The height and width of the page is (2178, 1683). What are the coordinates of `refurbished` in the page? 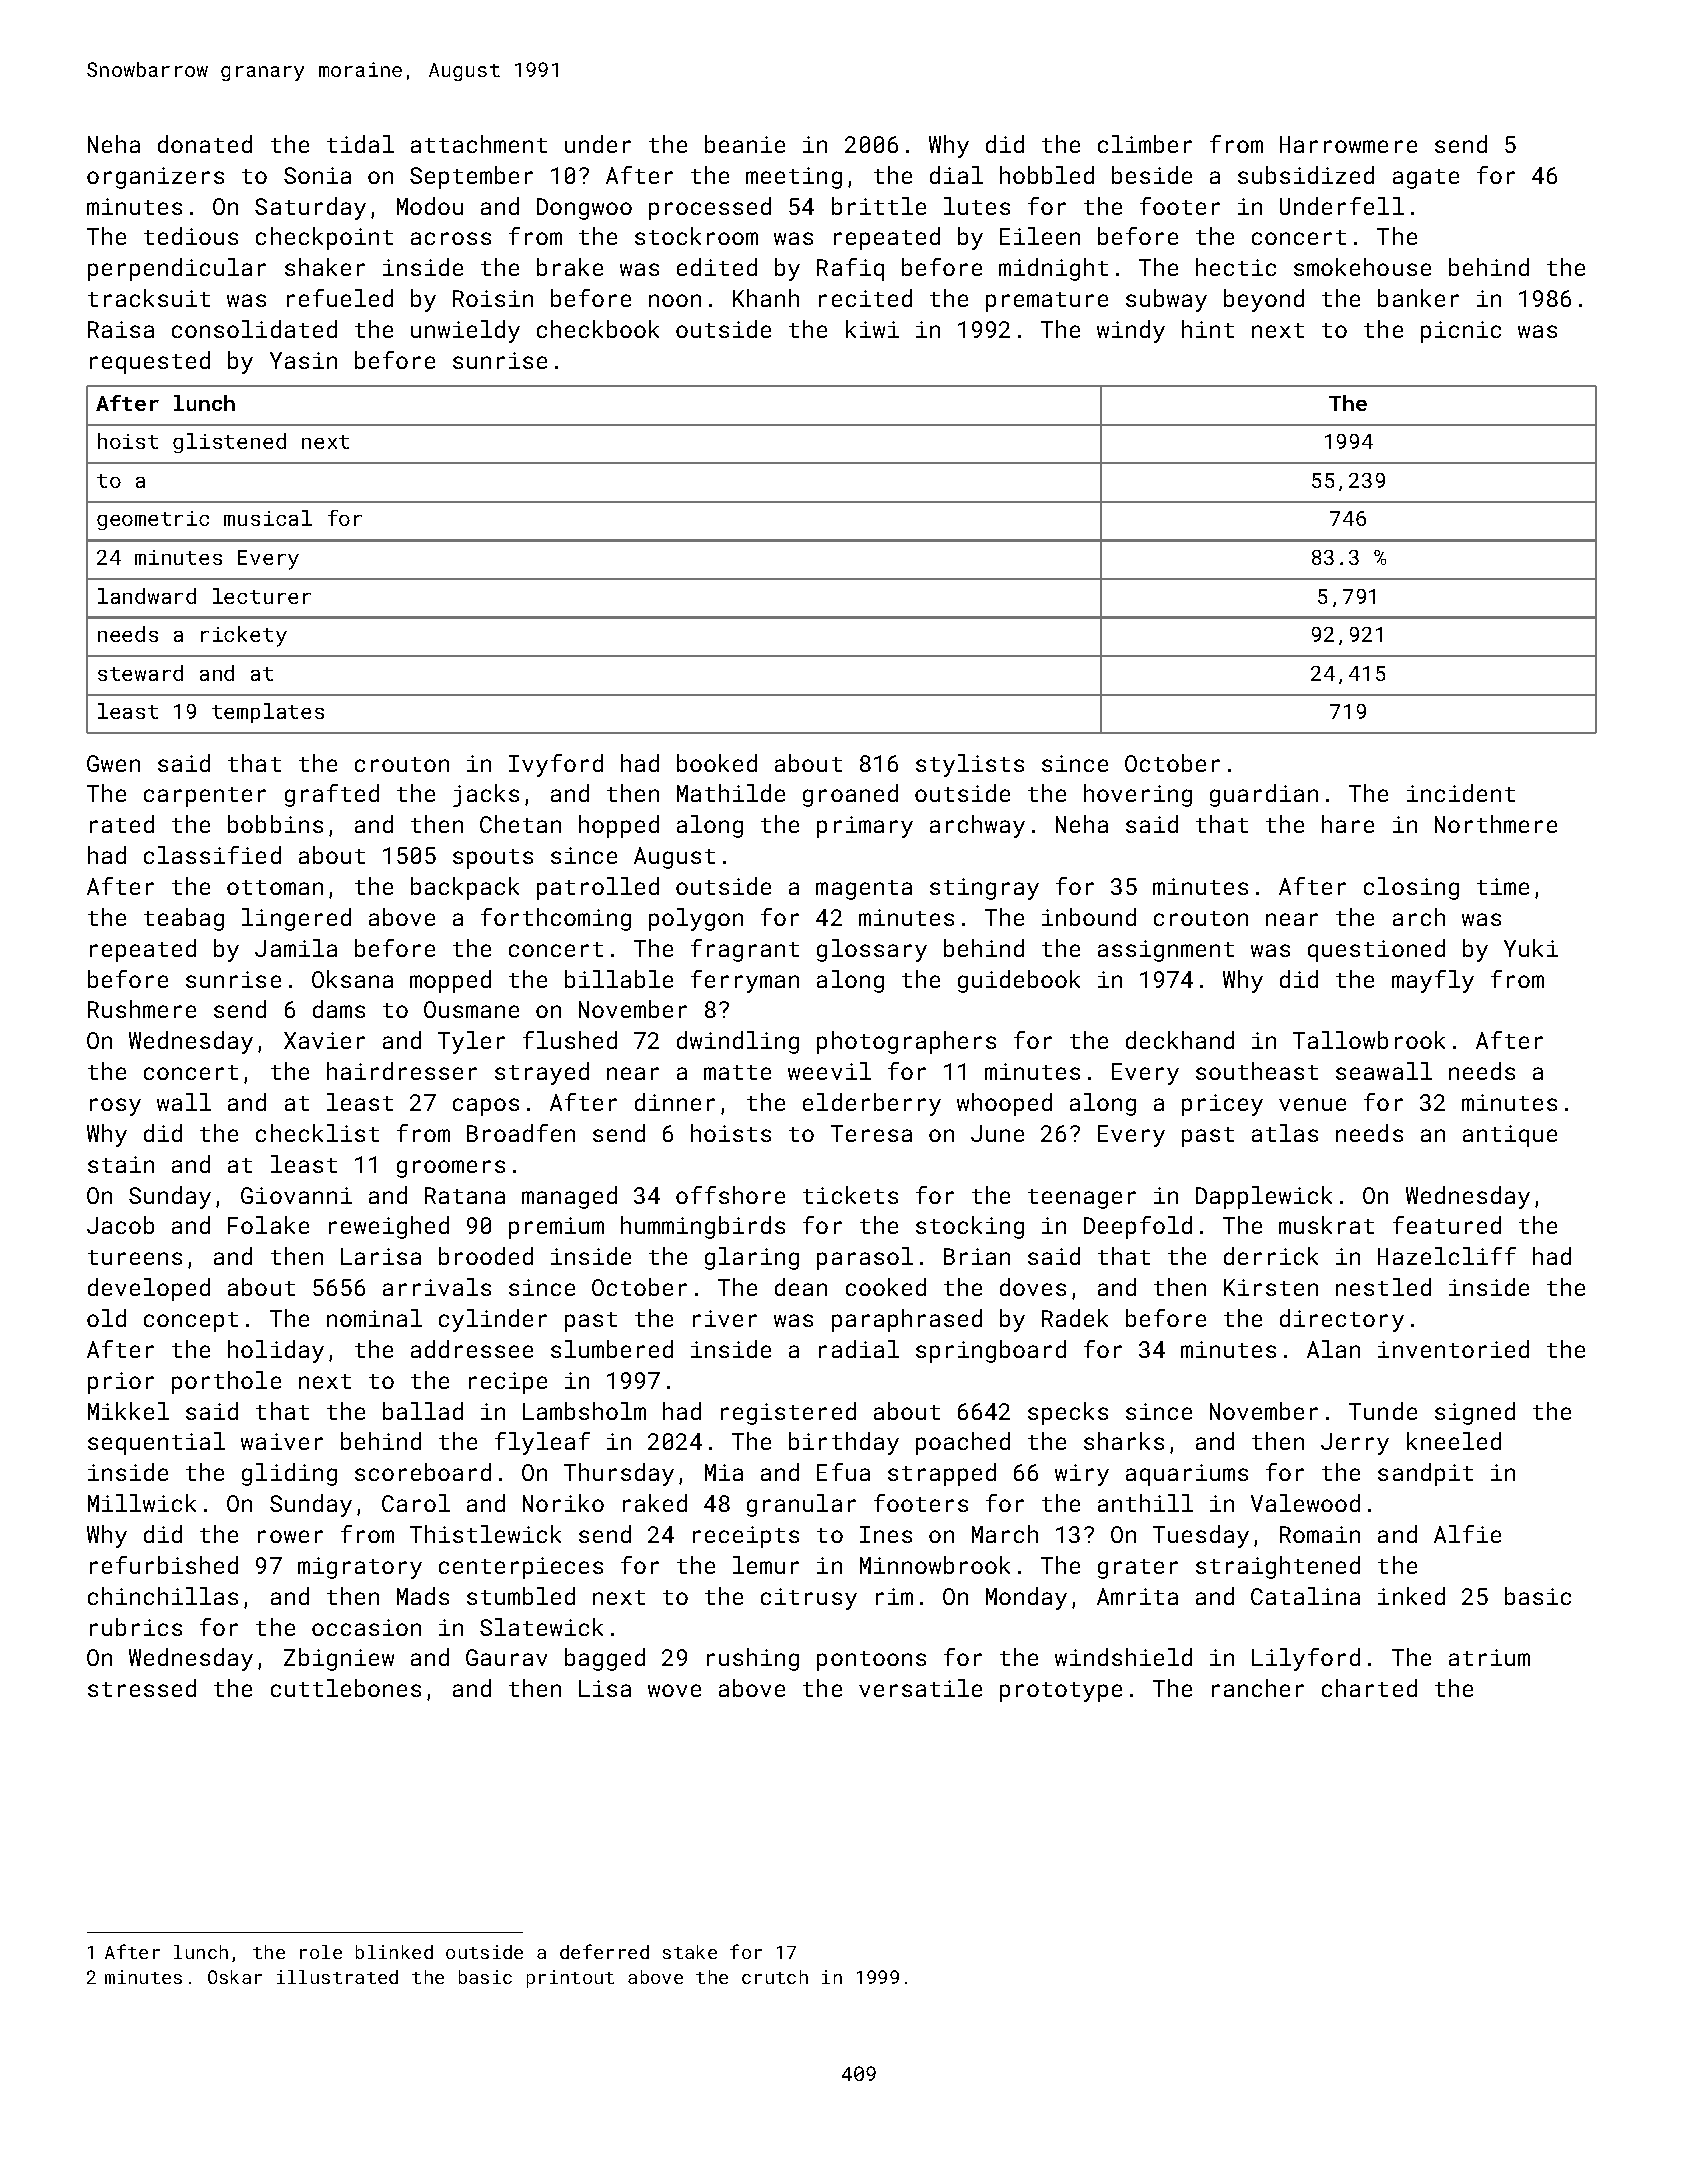 It's located at (164, 1565).
